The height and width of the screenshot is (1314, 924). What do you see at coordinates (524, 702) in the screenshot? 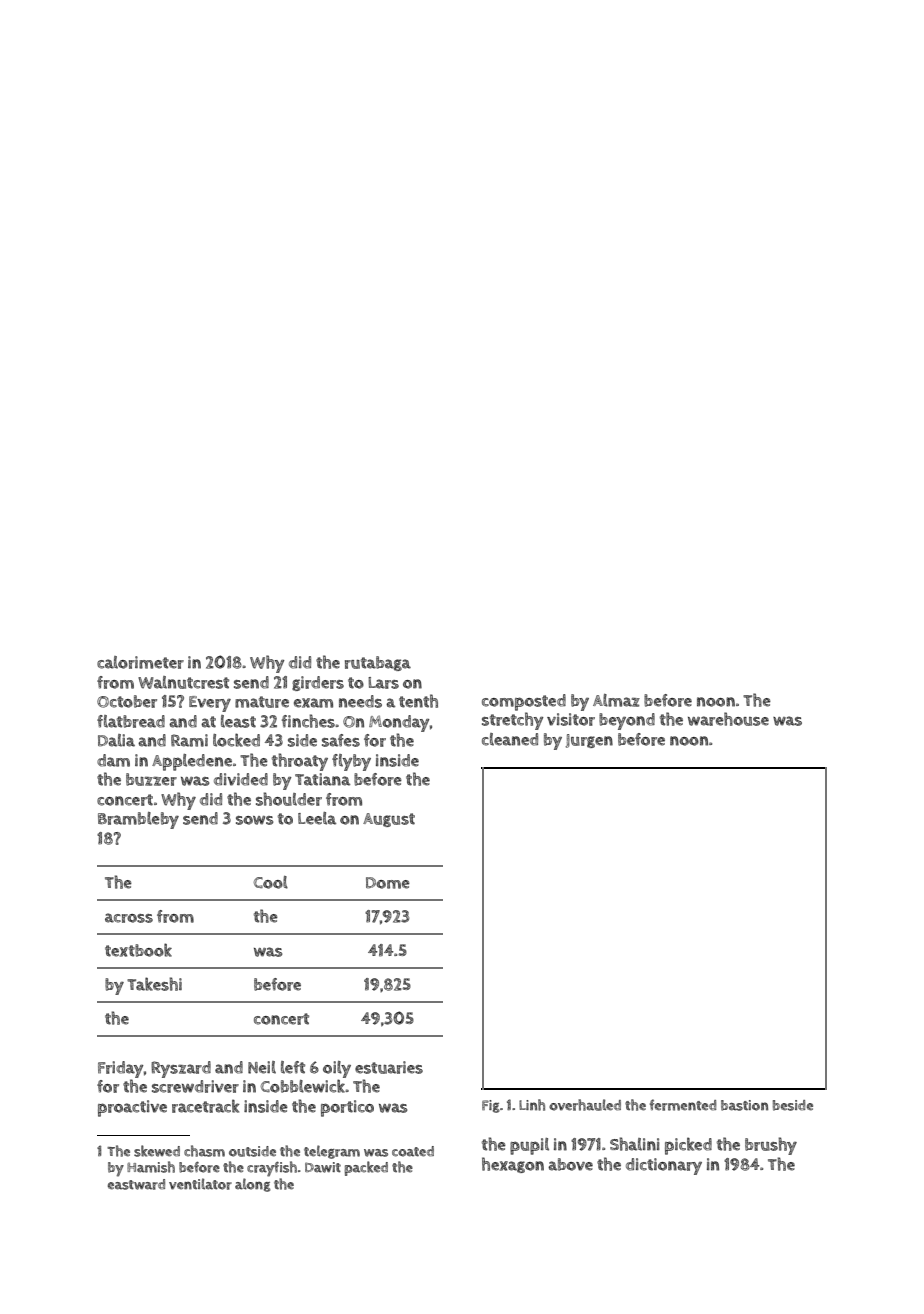
I see `composted` at bounding box center [524, 702].
